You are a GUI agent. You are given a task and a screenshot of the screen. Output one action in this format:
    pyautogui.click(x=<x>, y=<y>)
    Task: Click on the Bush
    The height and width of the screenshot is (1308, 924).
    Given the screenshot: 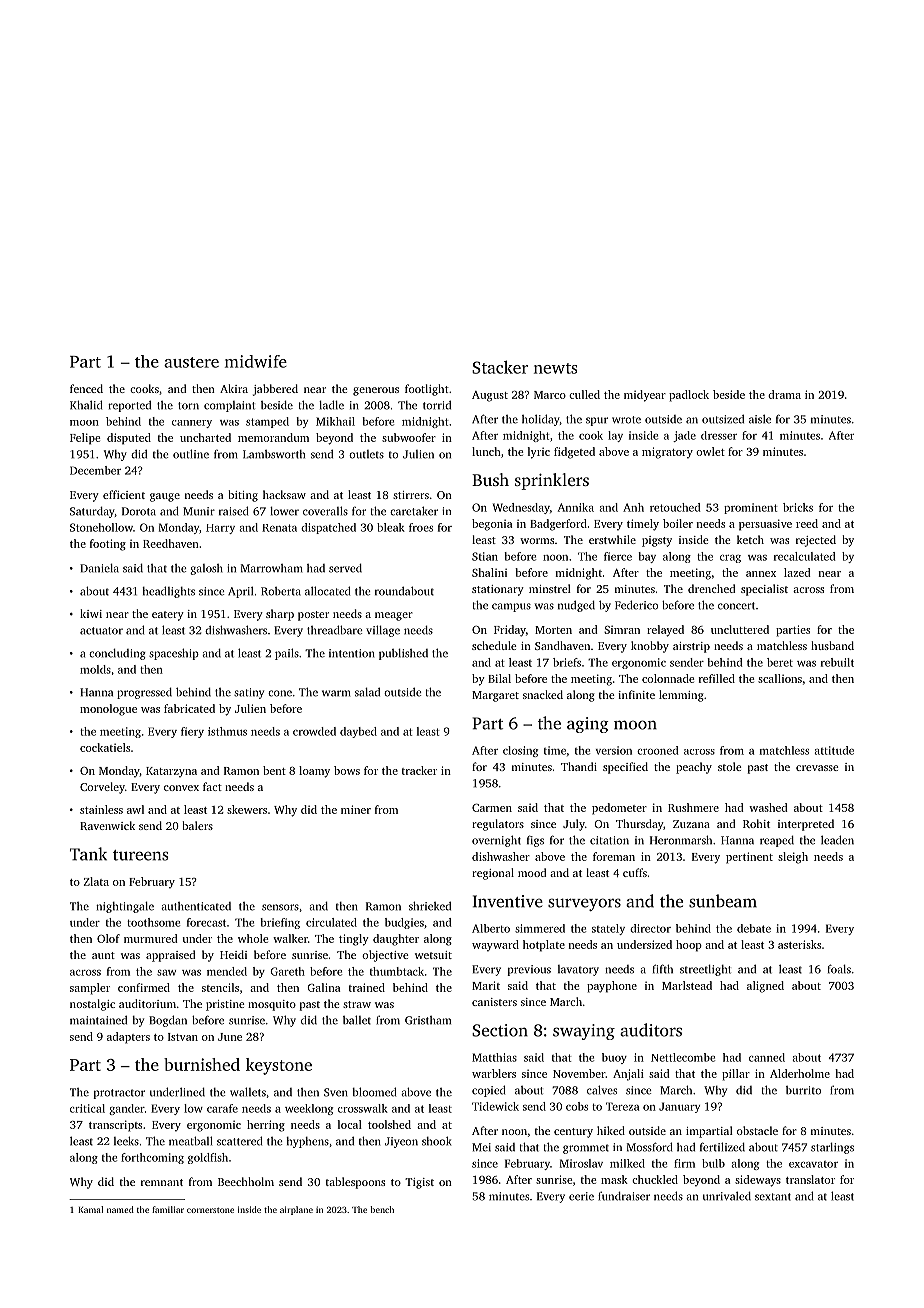 What is the action you would take?
    pyautogui.click(x=490, y=479)
